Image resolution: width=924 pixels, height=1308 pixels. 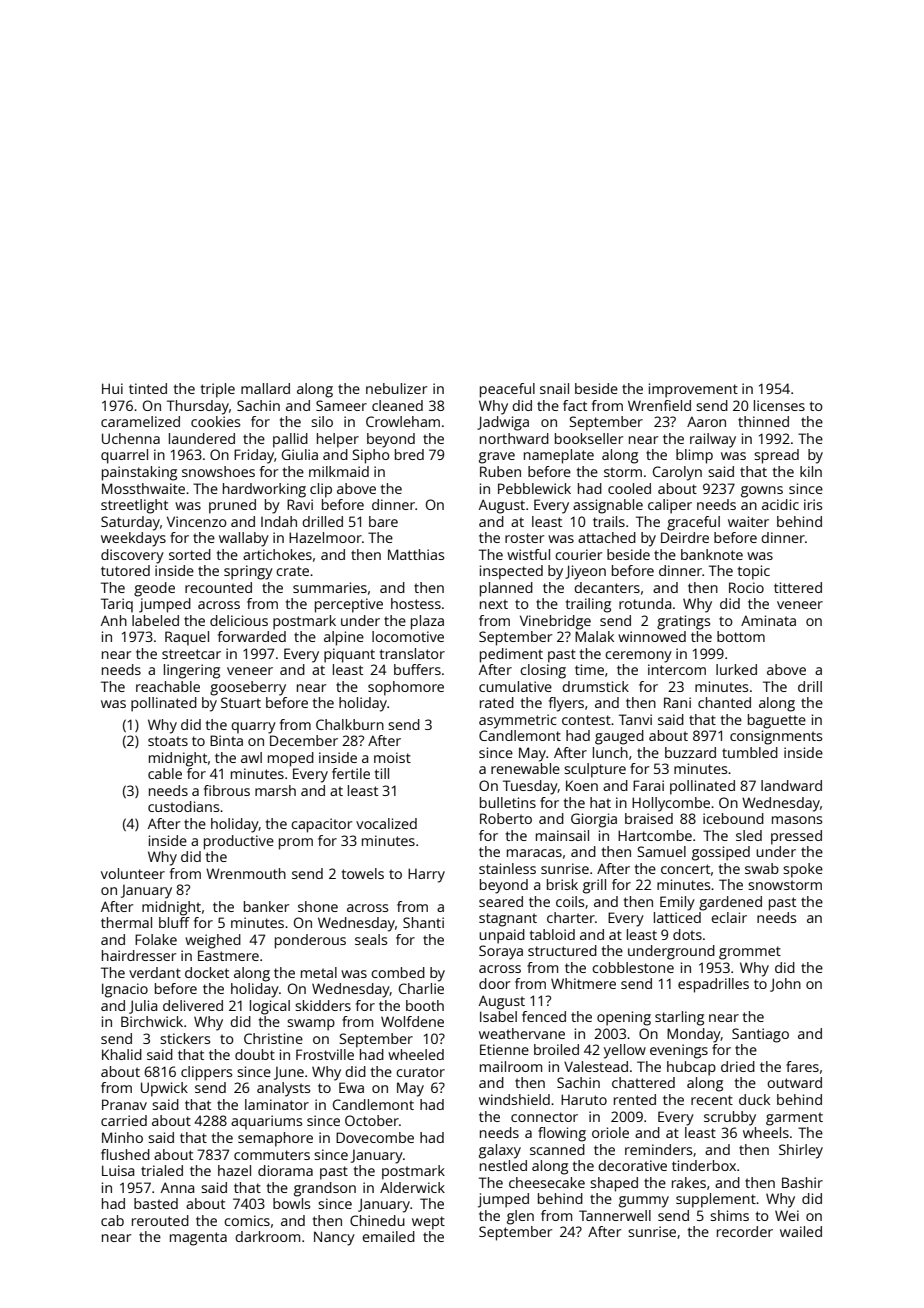 What do you see at coordinates (421, 988) in the screenshot?
I see `Charlie` at bounding box center [421, 988].
